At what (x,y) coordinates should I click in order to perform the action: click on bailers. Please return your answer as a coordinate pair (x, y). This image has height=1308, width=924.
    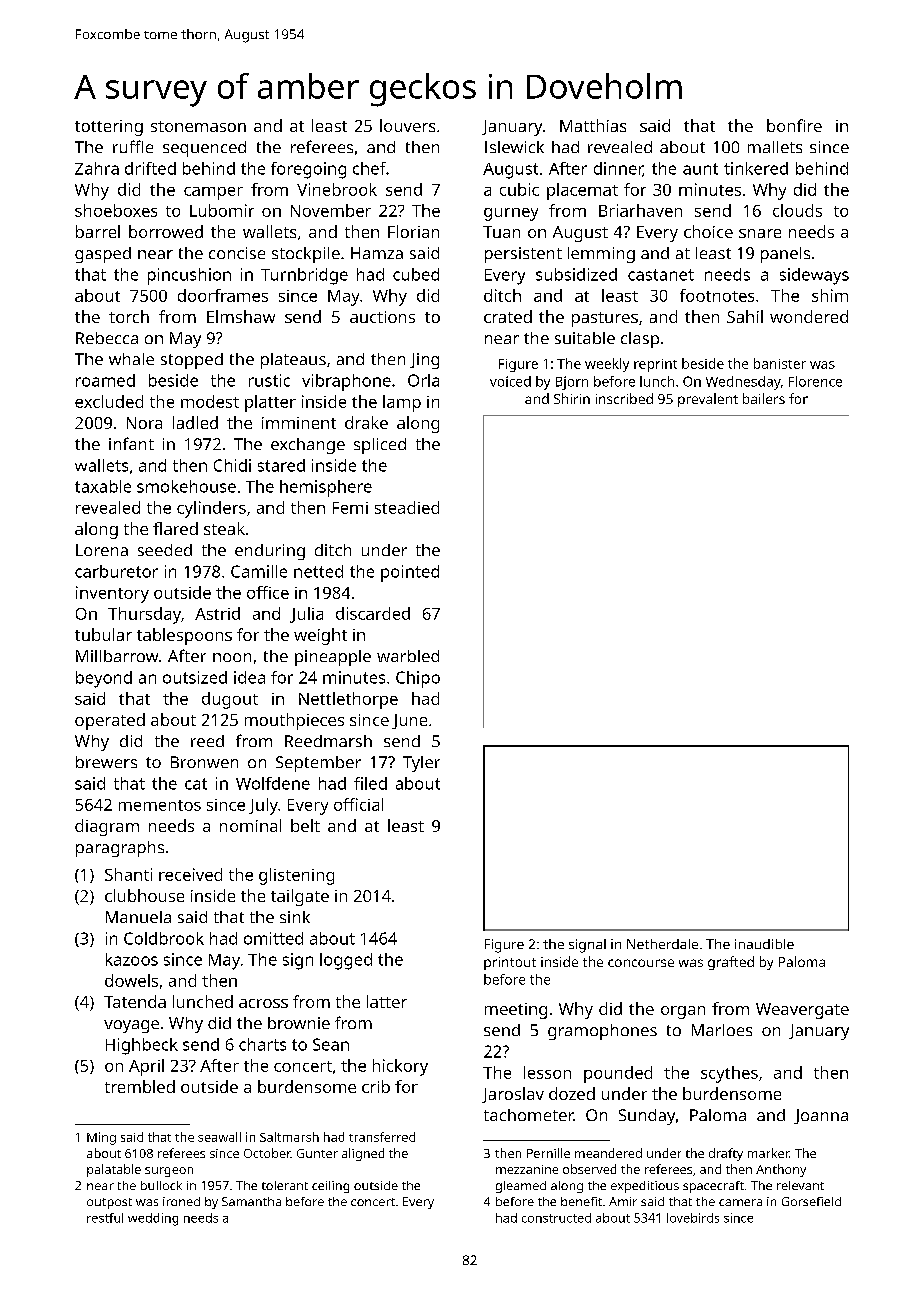
    Looking at the image, I should click on (764, 398).
